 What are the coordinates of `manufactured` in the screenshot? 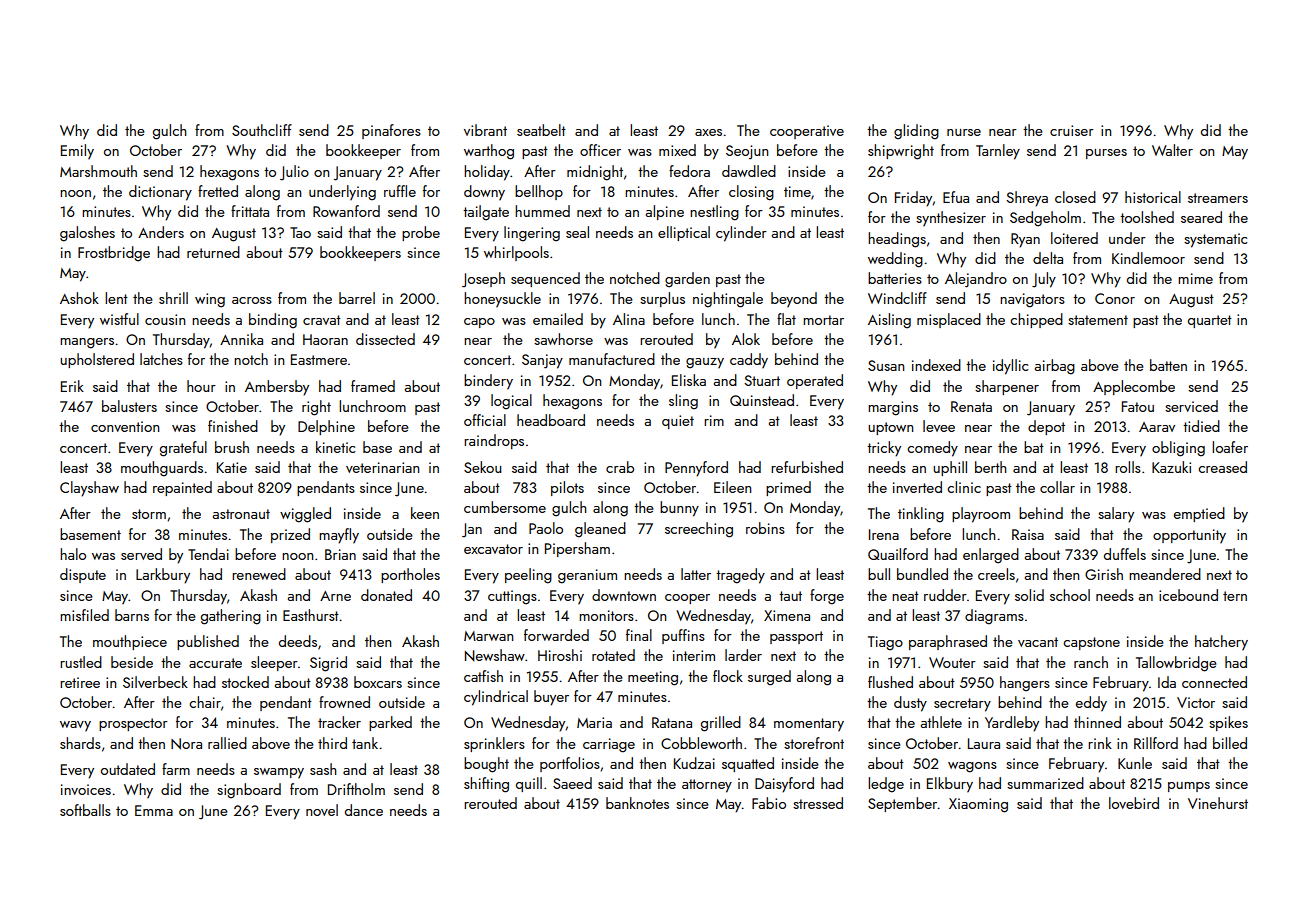 It's located at (612, 359).
